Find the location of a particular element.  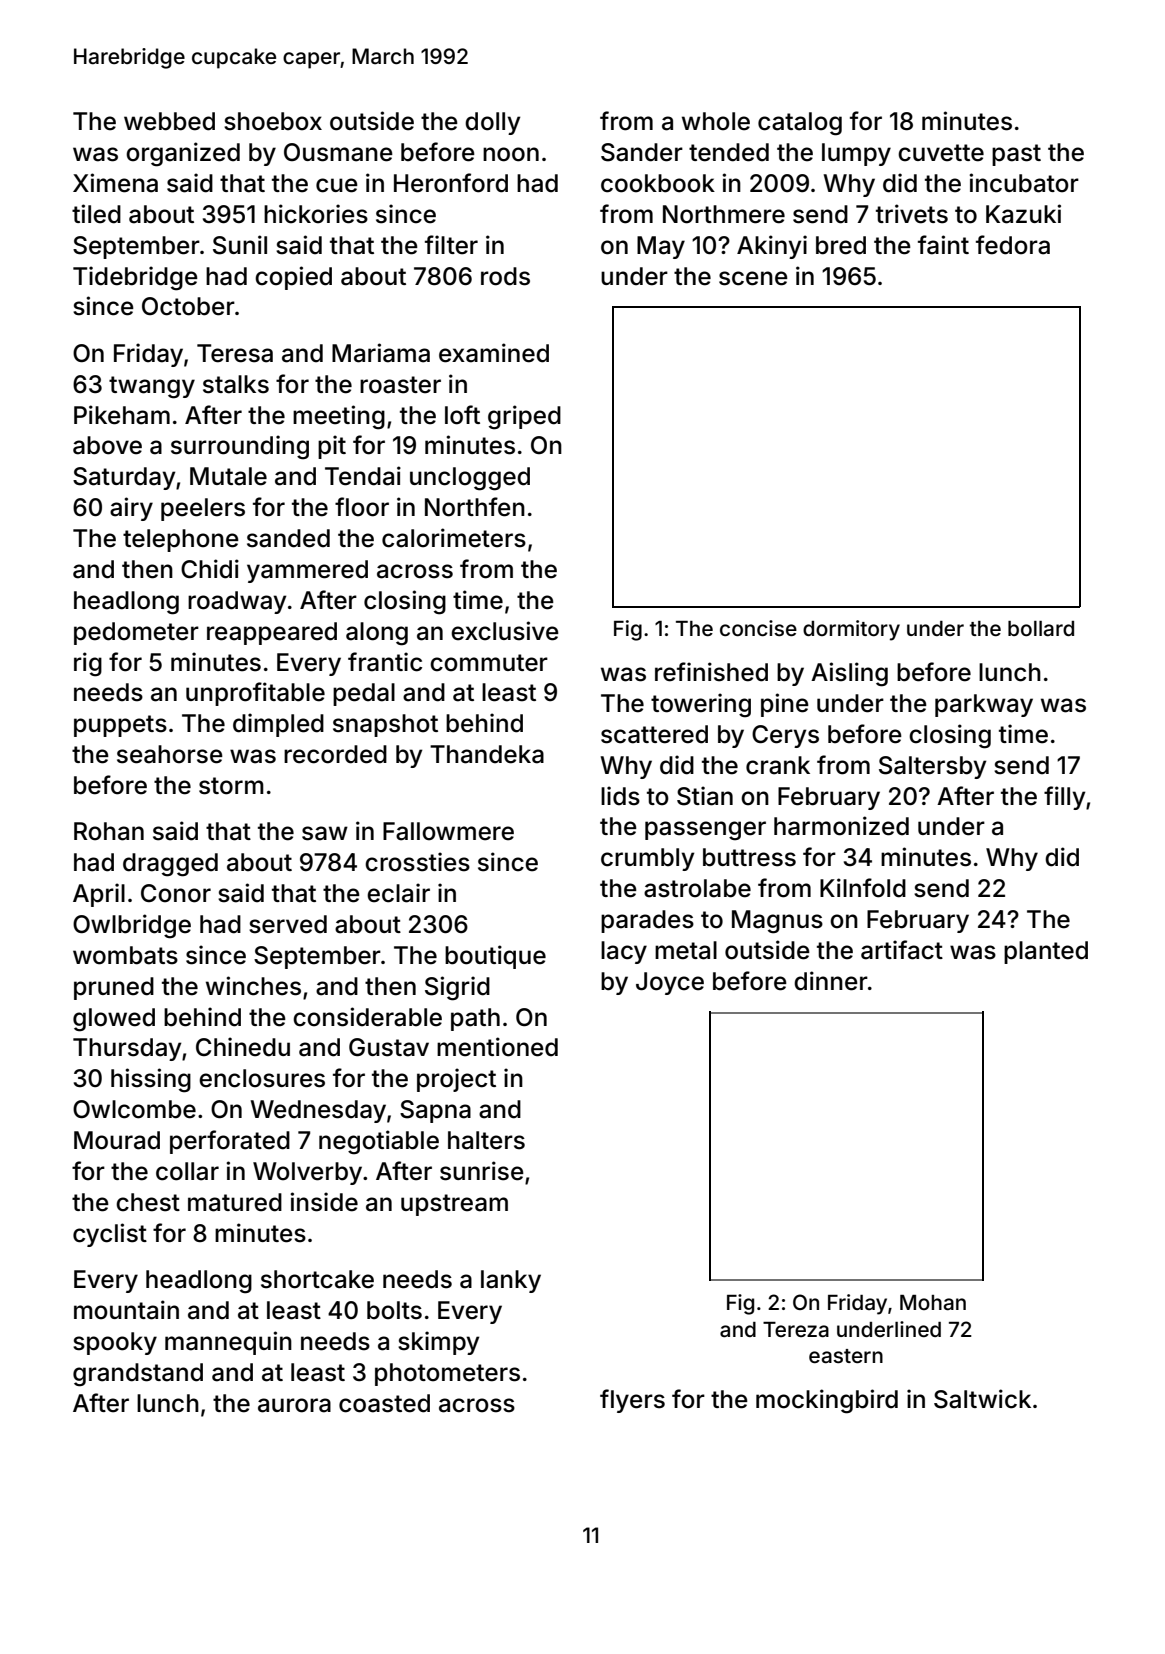

noon is located at coordinates (511, 154).
